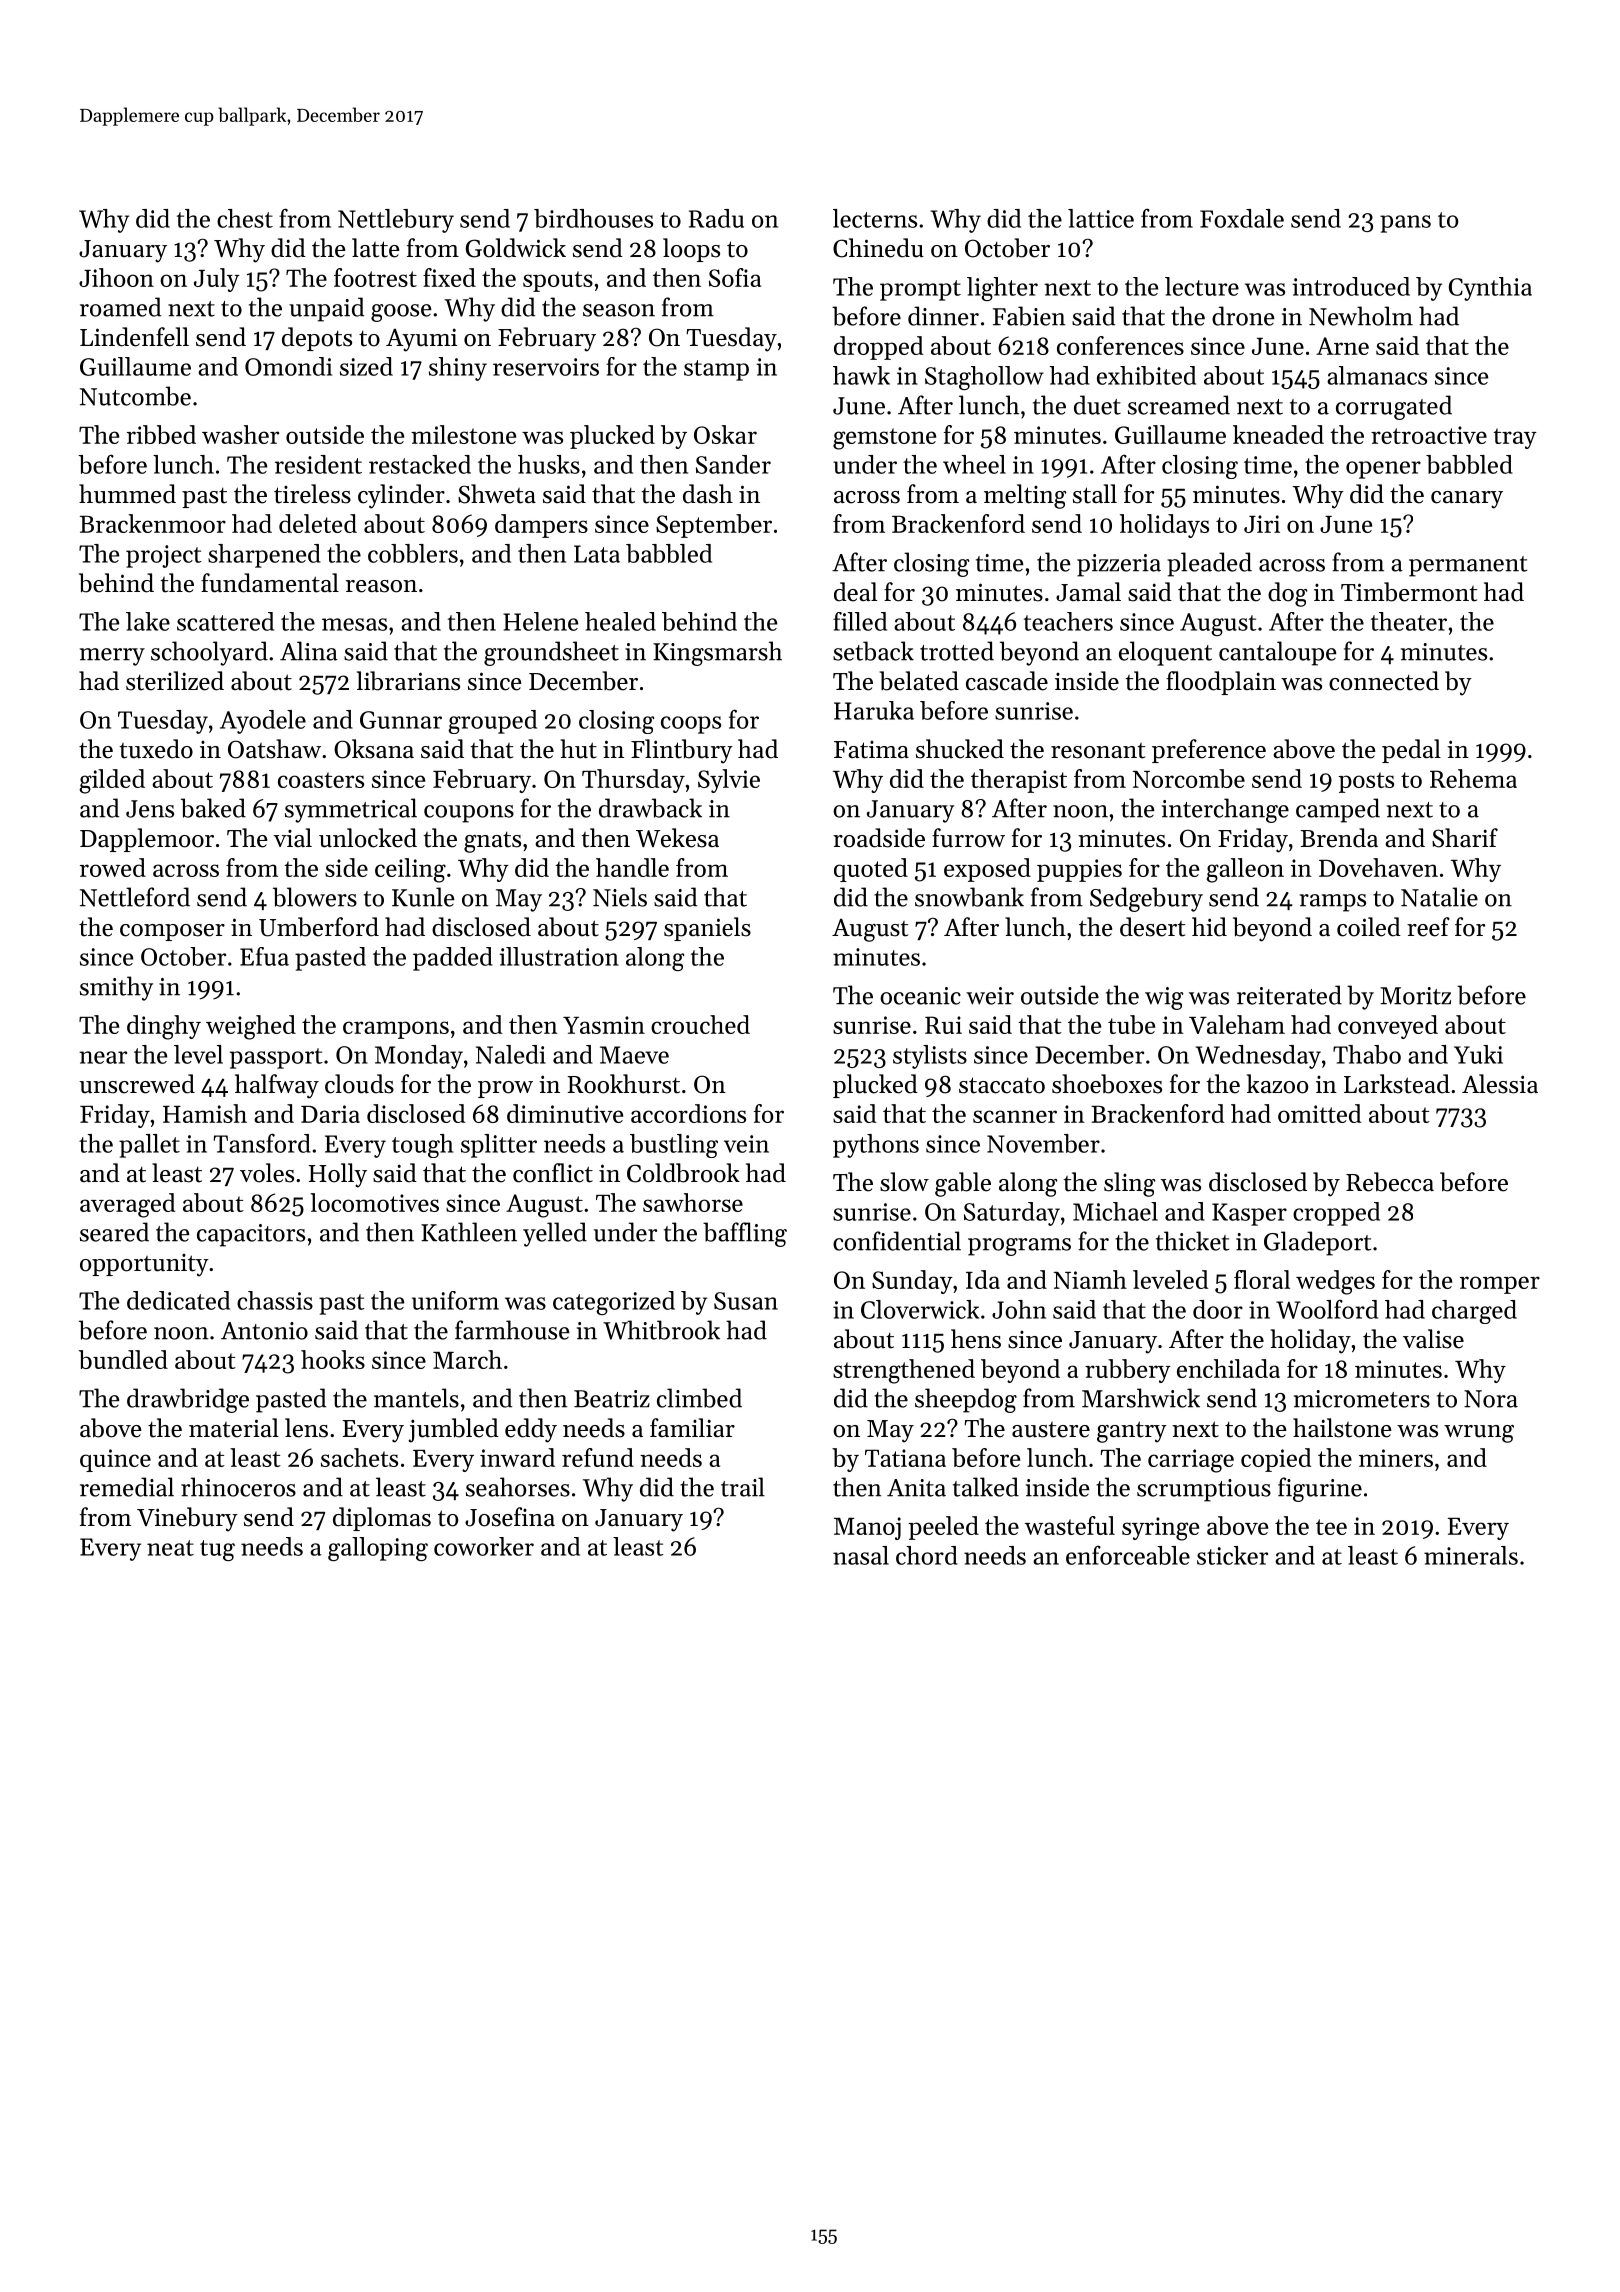 The image size is (1620, 2292). Describe the element at coordinates (1209, 927) in the image. I see `hid` at that location.
